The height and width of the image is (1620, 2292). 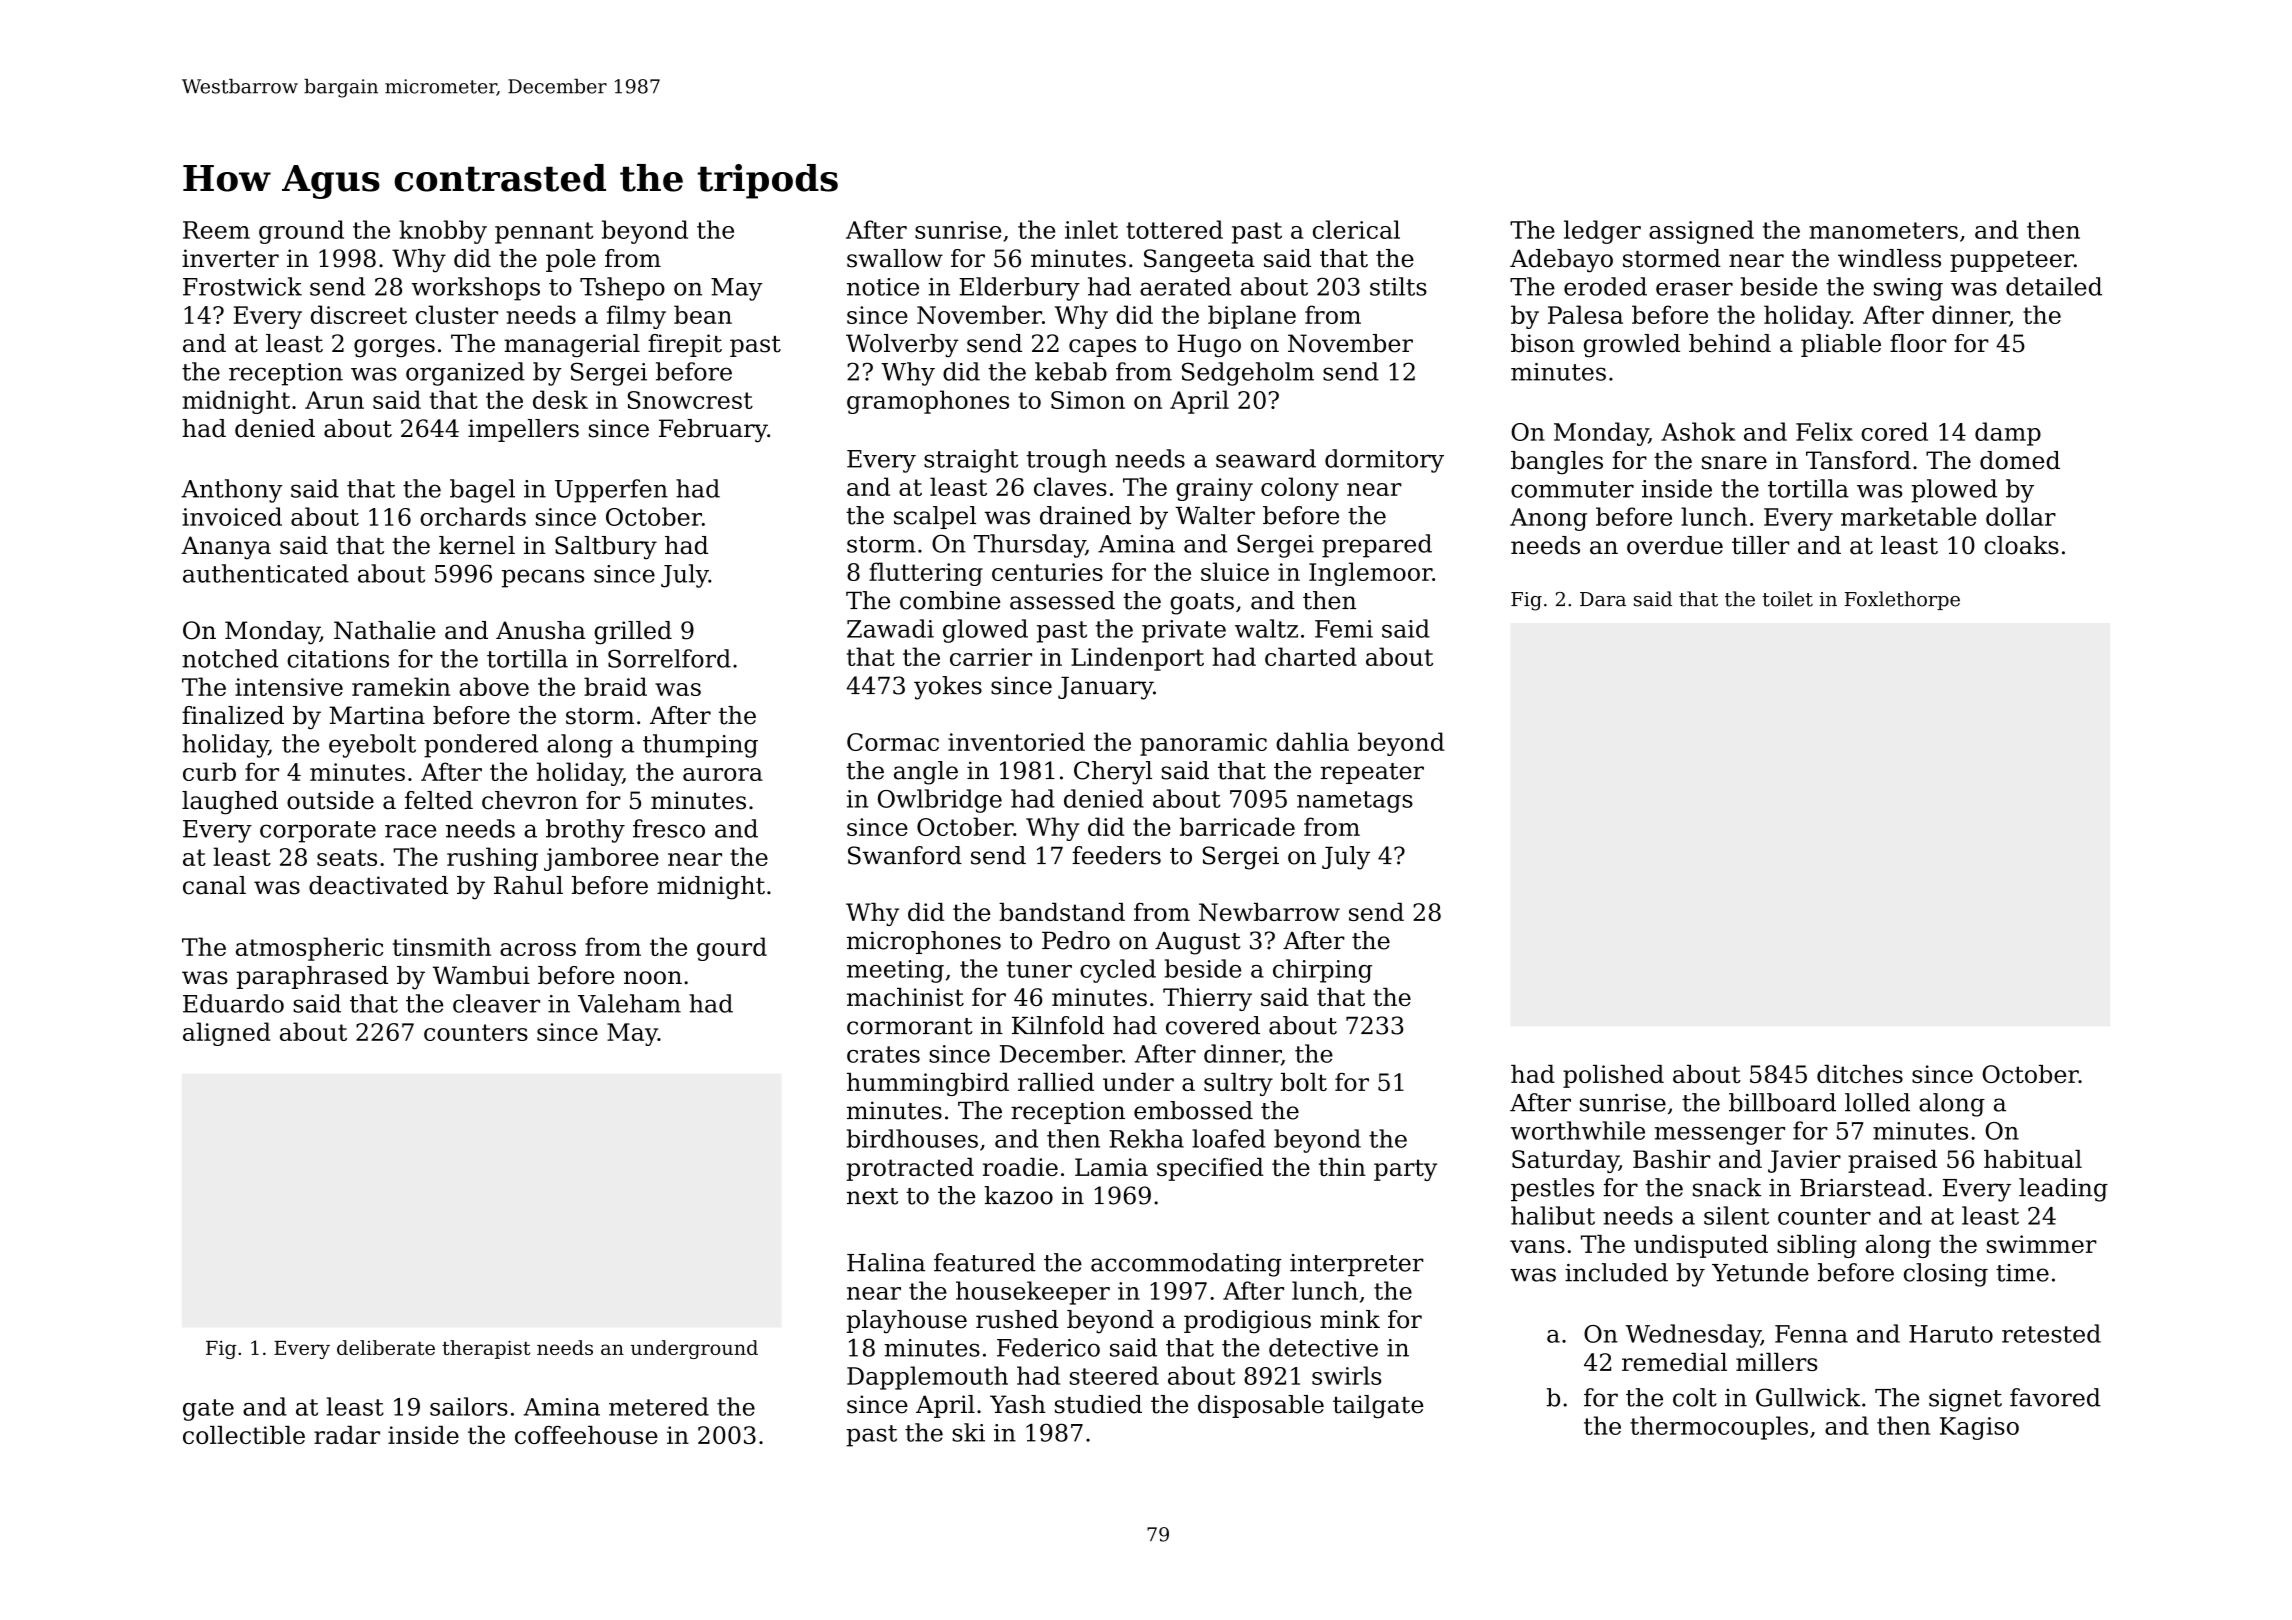 What do you see at coordinates (494, 686) in the image?
I see `above` at bounding box center [494, 686].
